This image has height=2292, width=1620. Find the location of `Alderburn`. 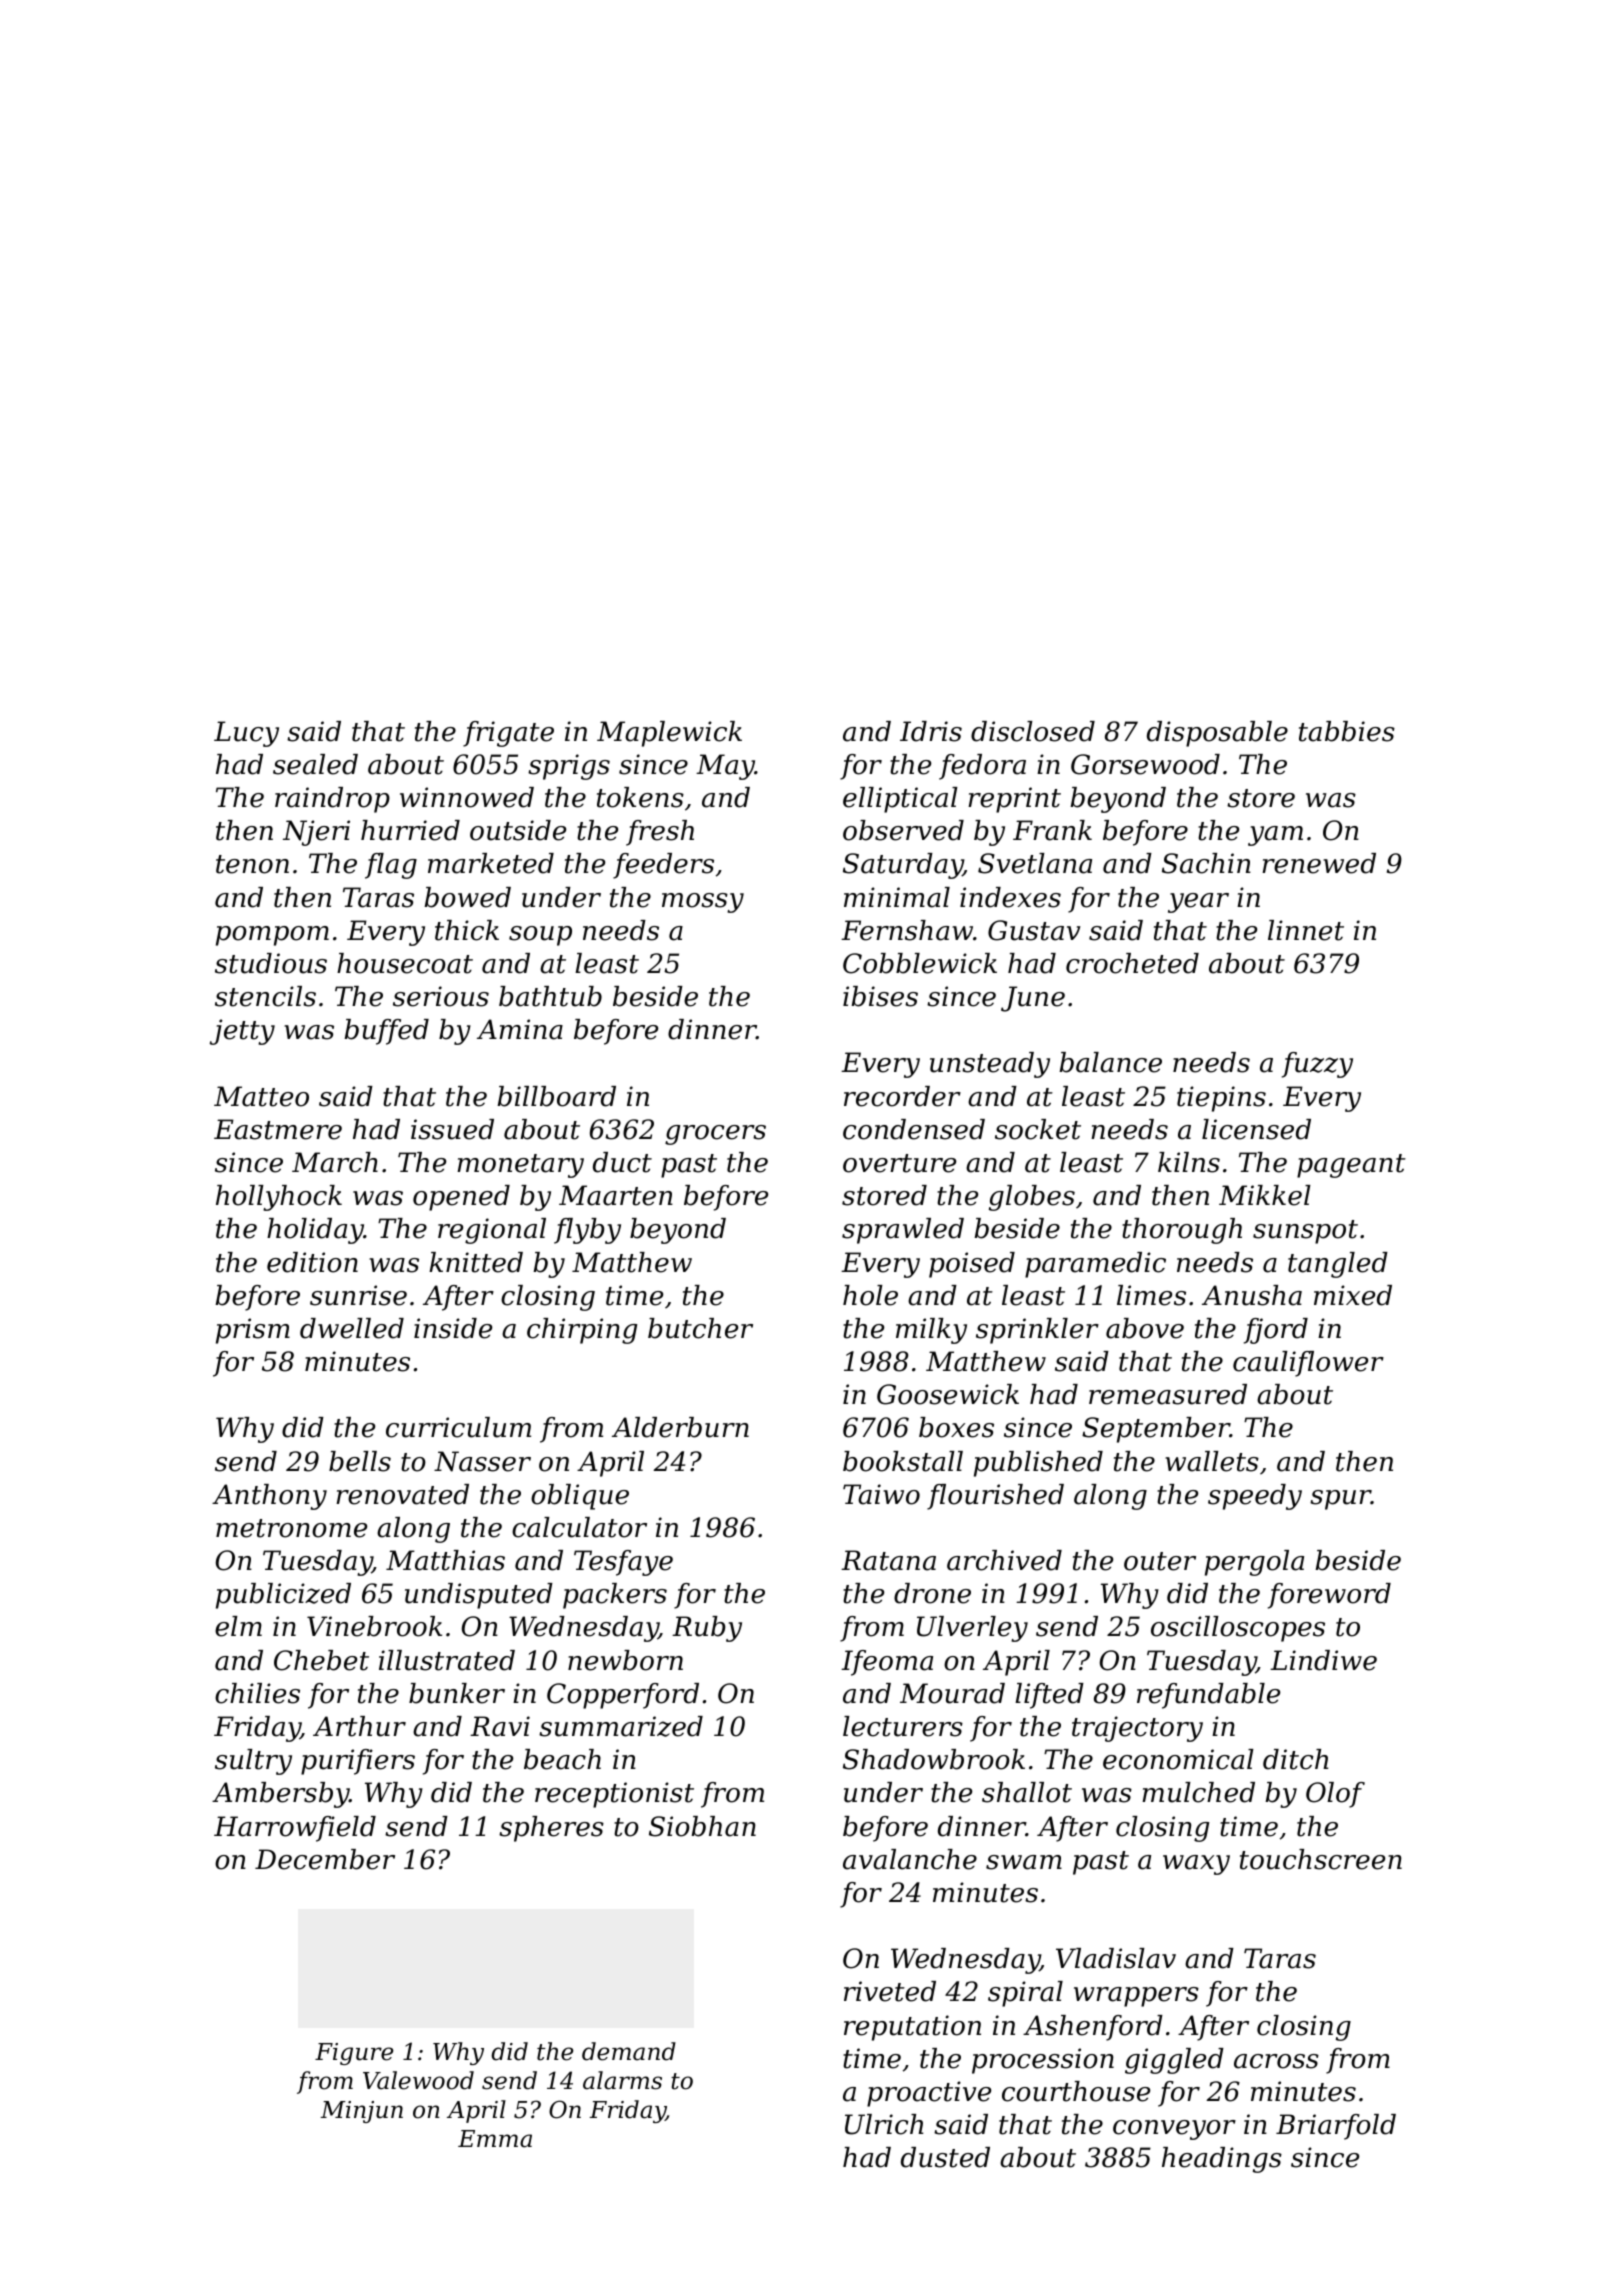

Alderburn is located at coordinates (680, 1427).
